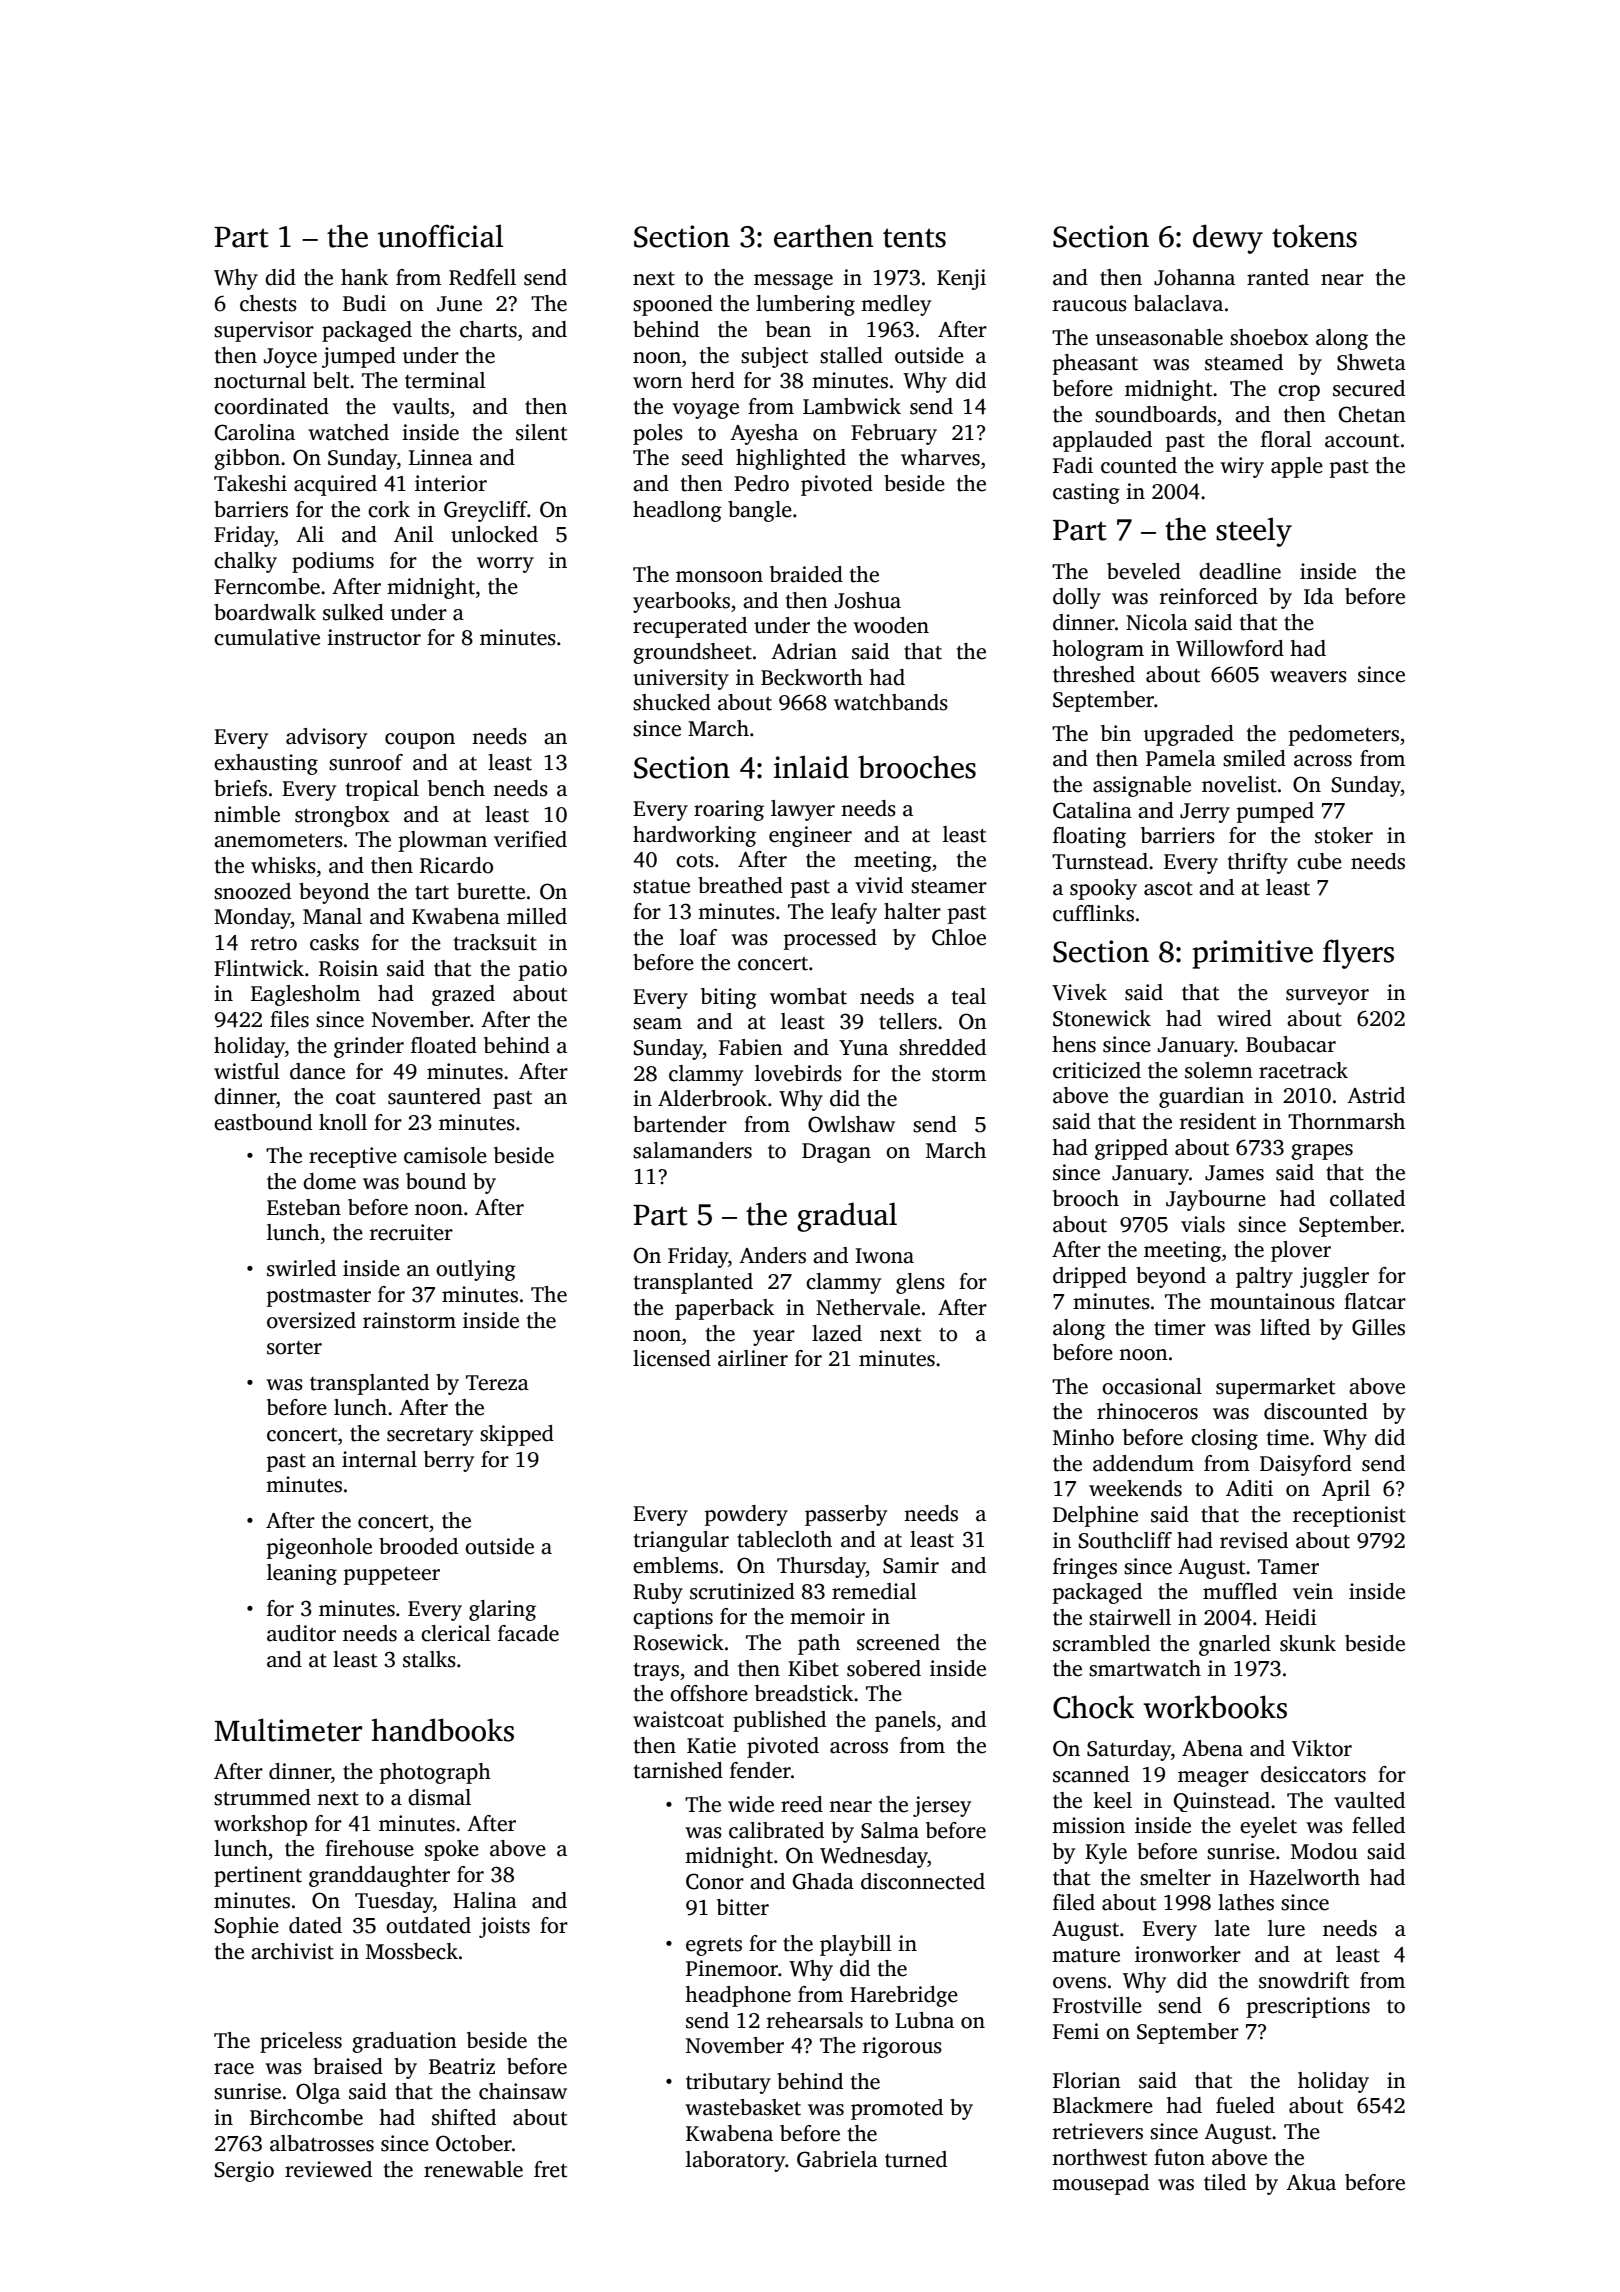 The height and width of the screenshot is (2292, 1620). What do you see at coordinates (550, 2169) in the screenshot?
I see `fret` at bounding box center [550, 2169].
